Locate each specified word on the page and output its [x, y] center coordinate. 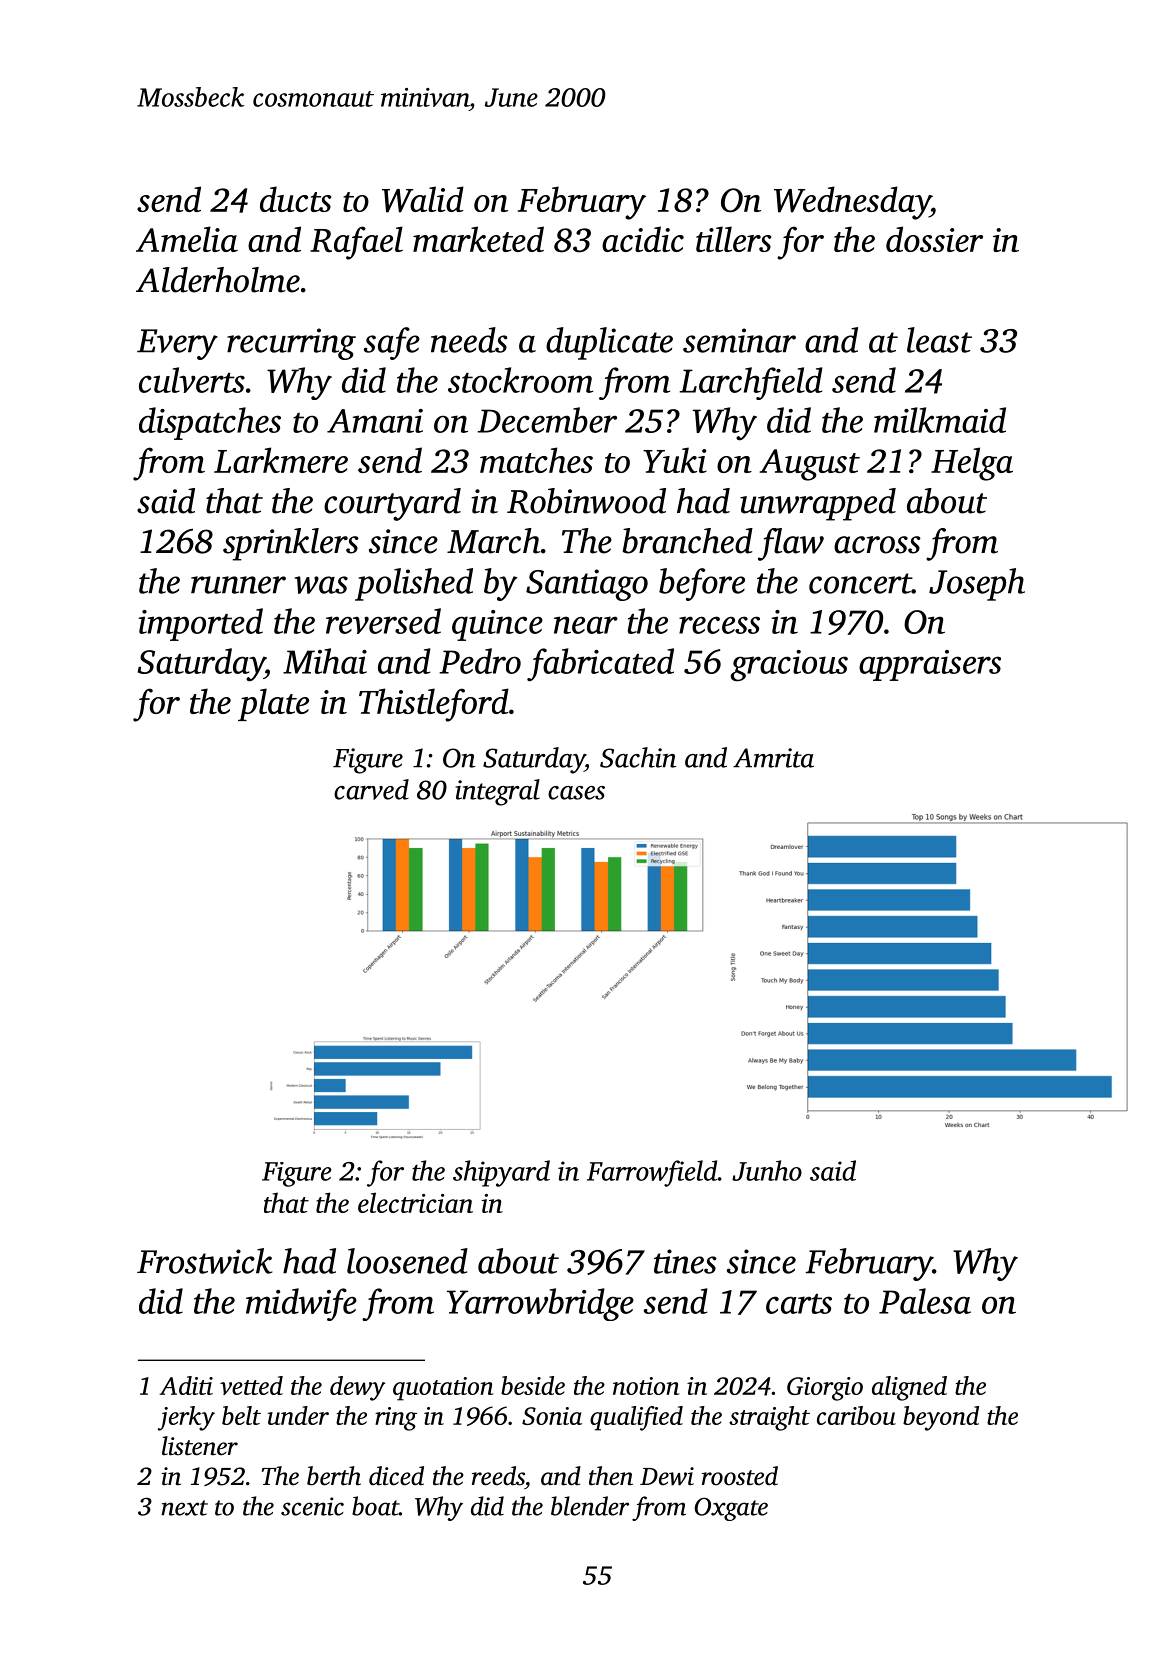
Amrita [773, 758]
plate [273, 704]
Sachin [638, 757]
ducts [296, 199]
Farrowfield [652, 1173]
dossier [934, 239]
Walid [423, 199]
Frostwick [205, 1261]
